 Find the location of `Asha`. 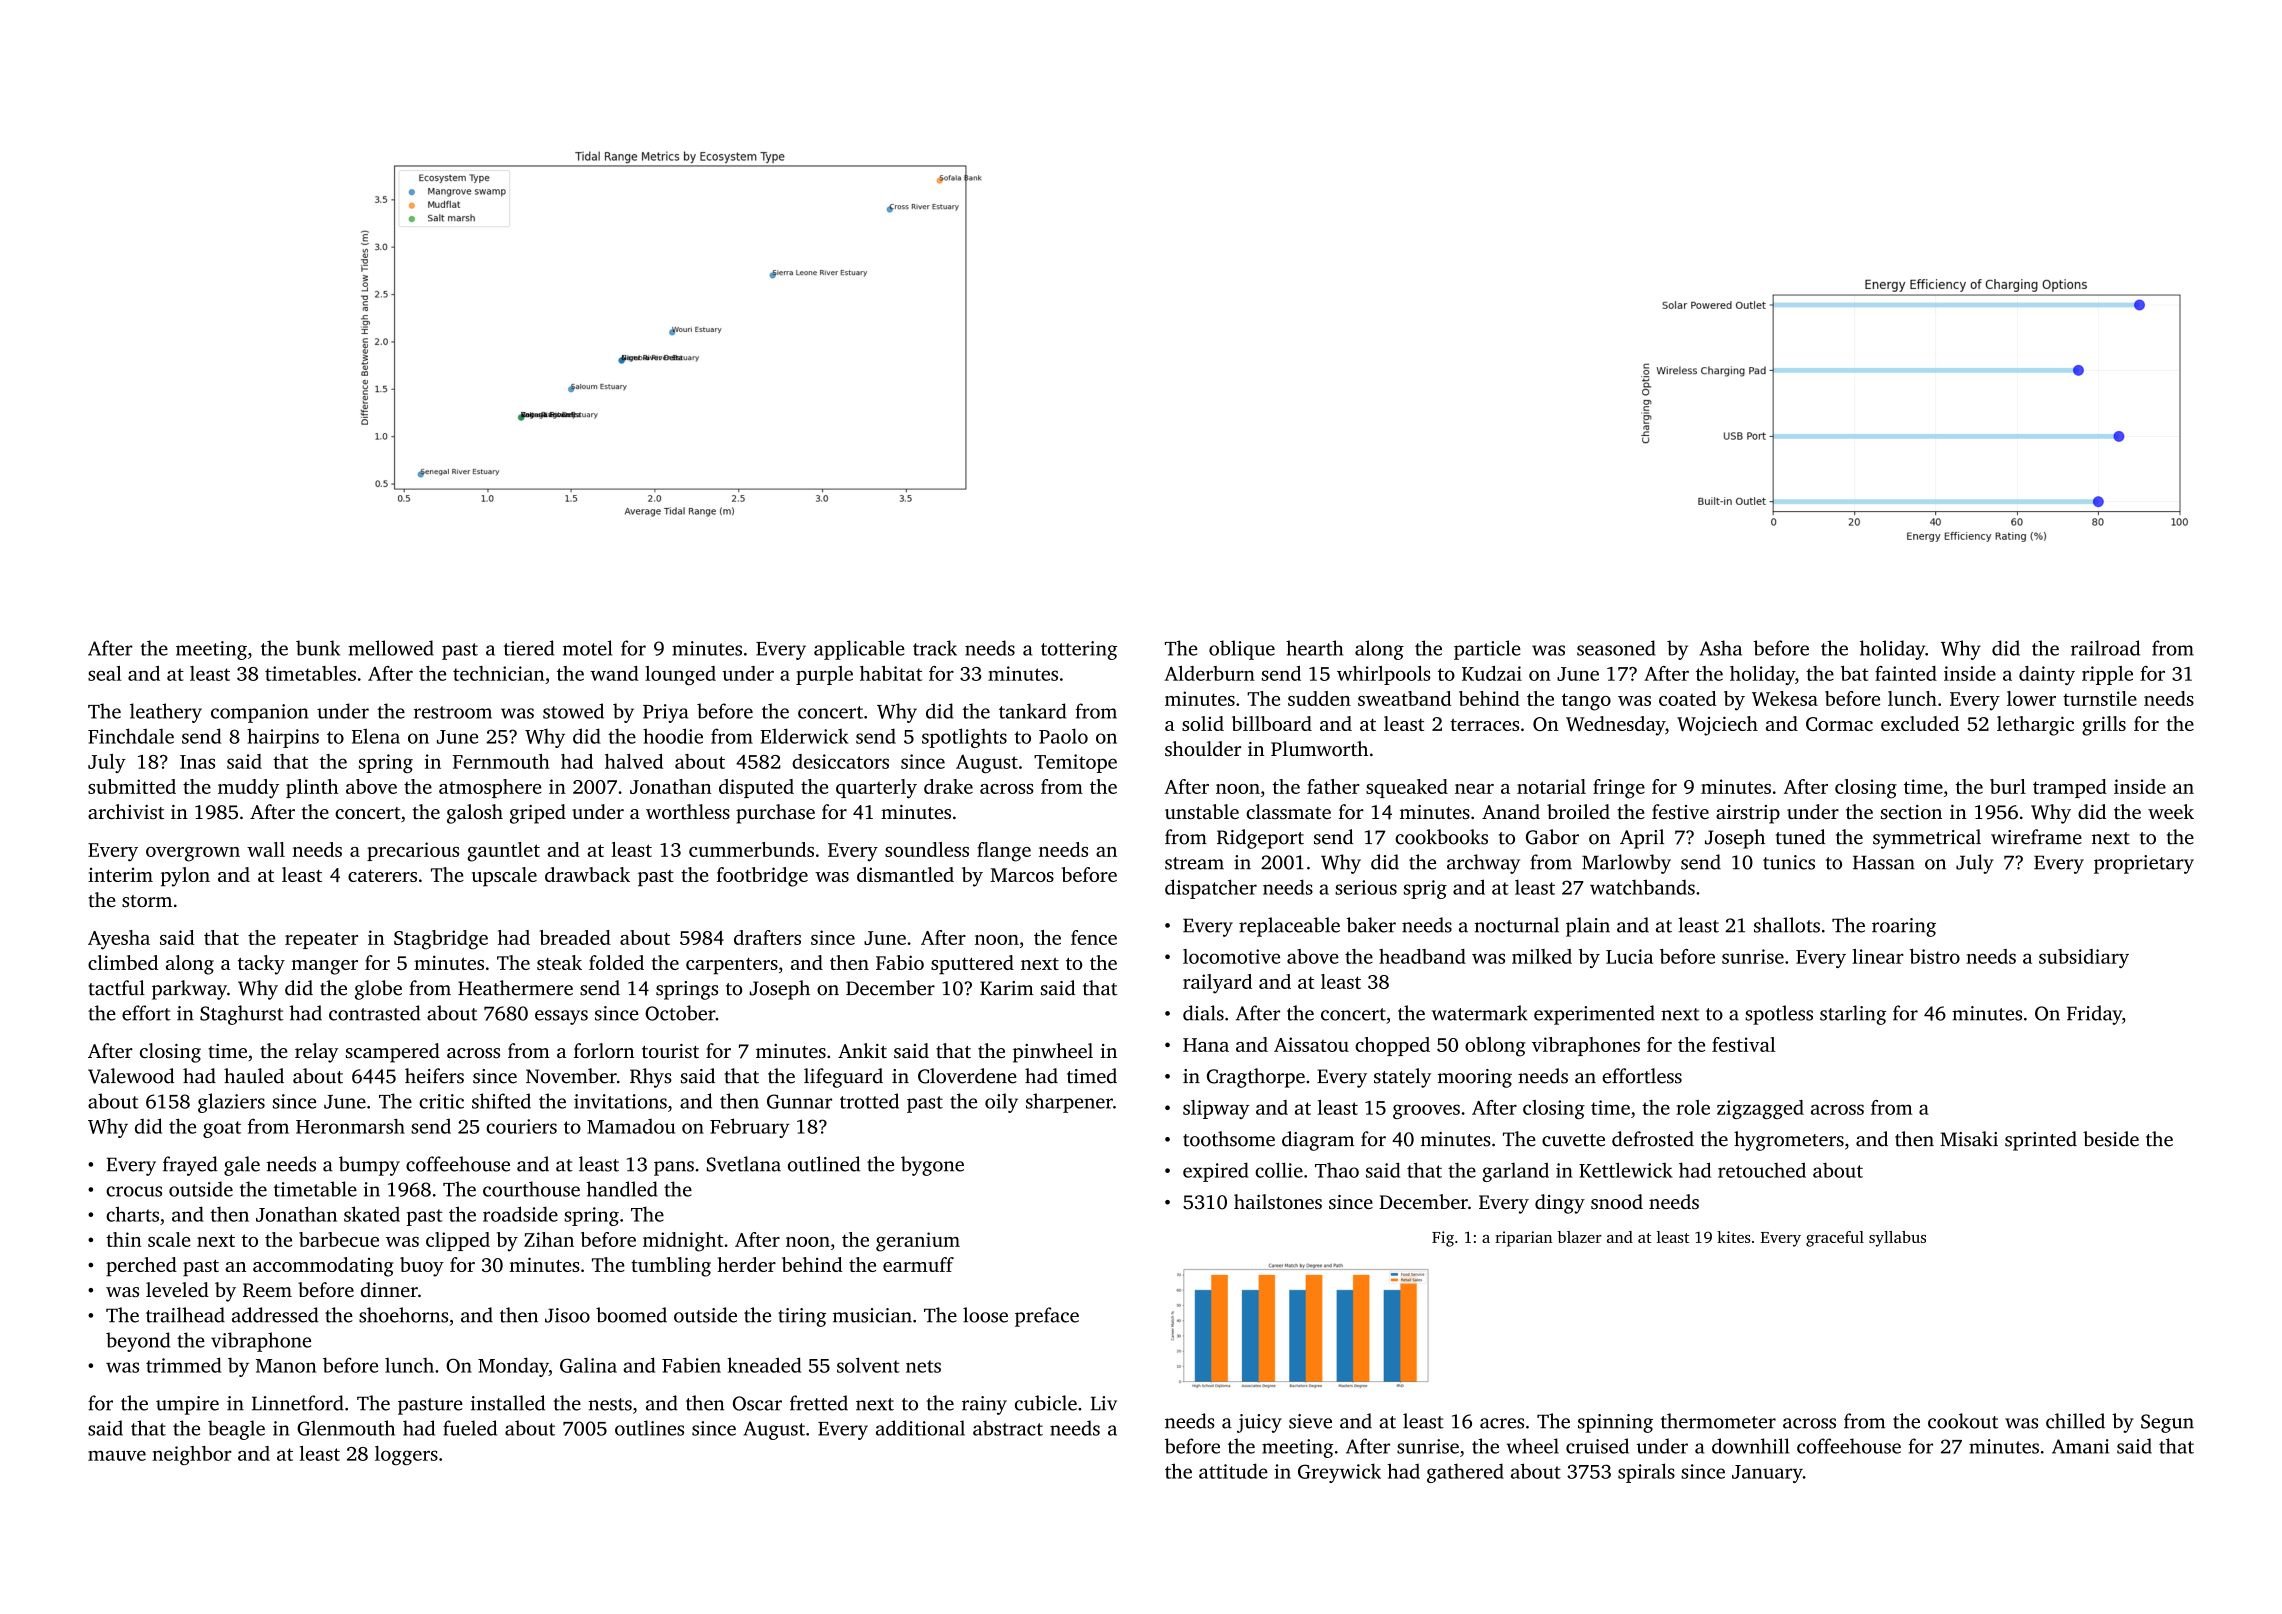

Asha is located at coordinates (1720, 648).
